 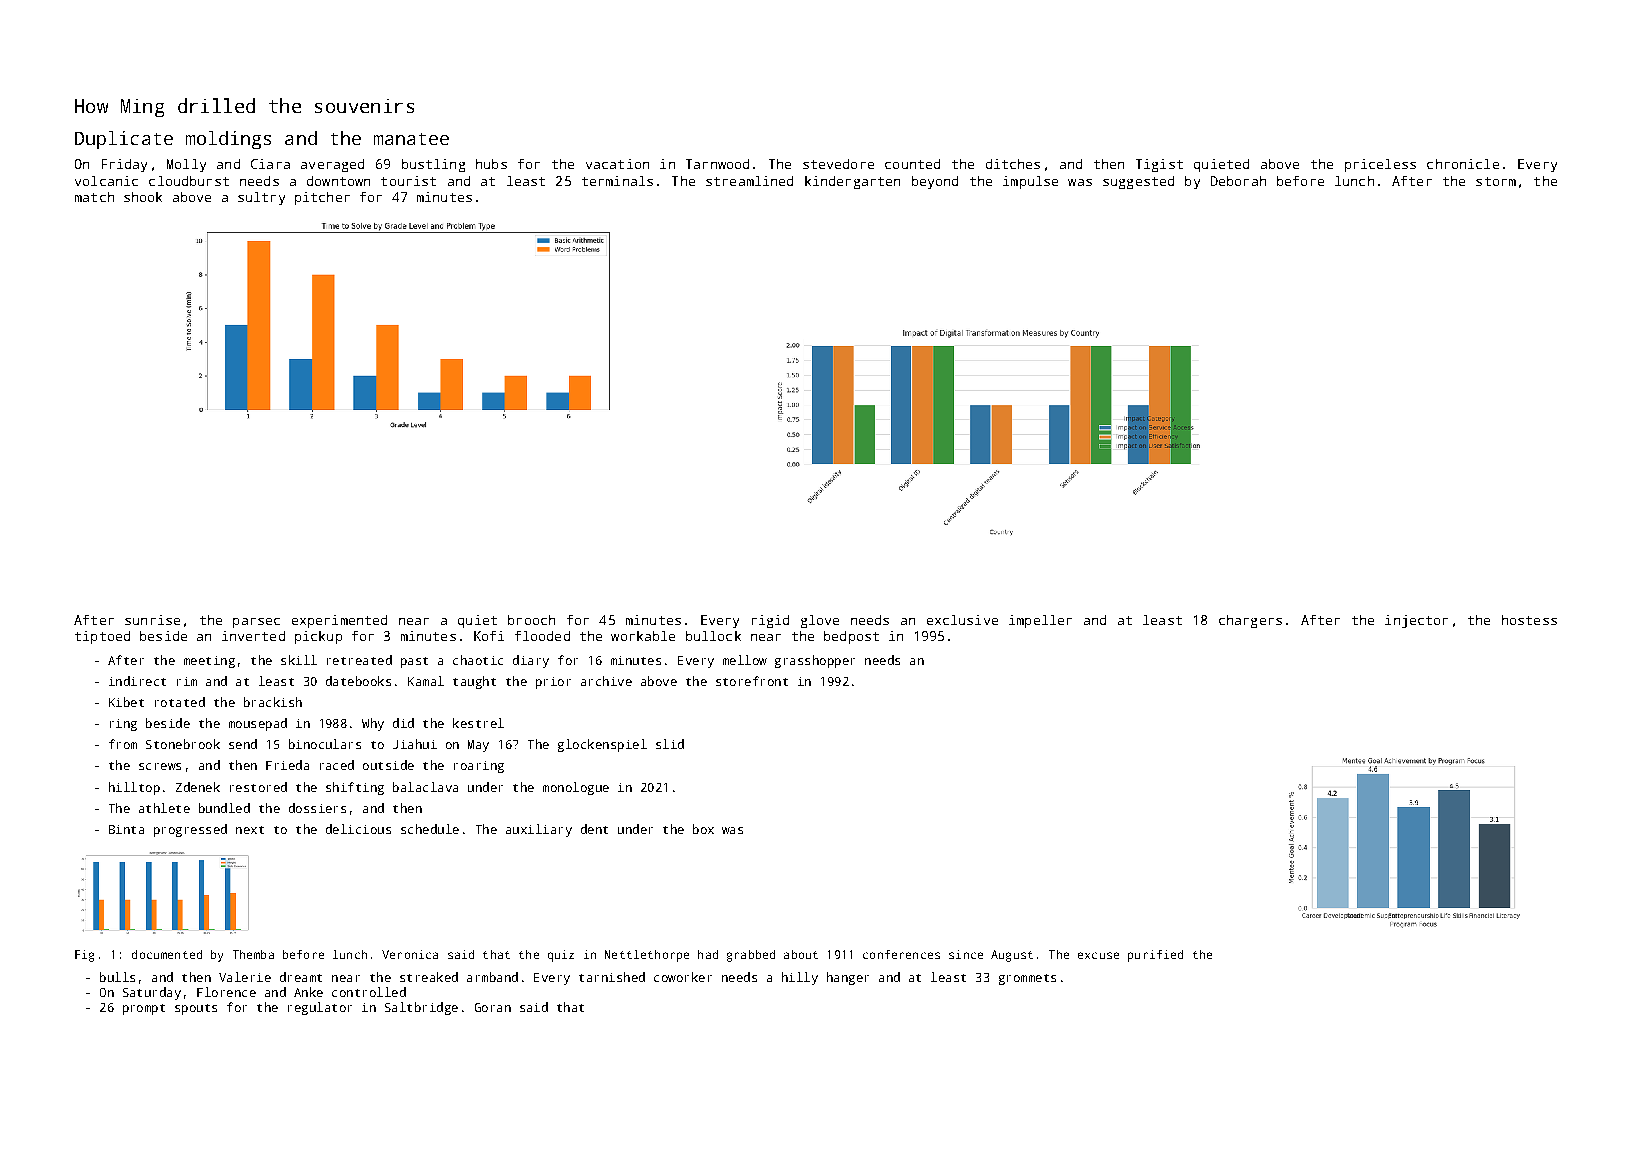 What do you see at coordinates (144, 1009) in the screenshot?
I see `prompt` at bounding box center [144, 1009].
